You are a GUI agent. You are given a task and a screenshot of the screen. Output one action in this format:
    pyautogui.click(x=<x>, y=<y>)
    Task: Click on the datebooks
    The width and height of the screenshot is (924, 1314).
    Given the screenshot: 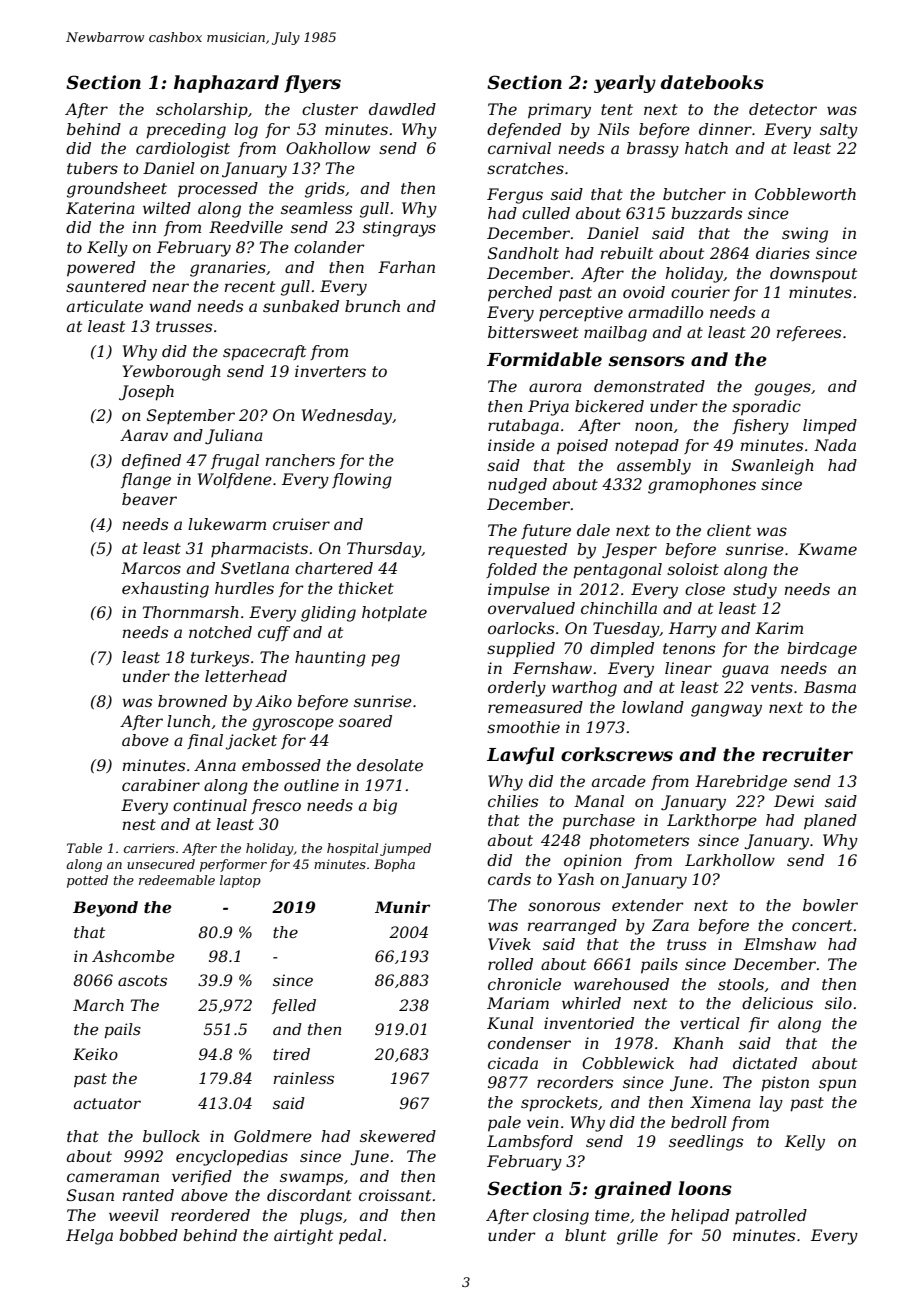 What is the action you would take?
    pyautogui.click(x=712, y=82)
